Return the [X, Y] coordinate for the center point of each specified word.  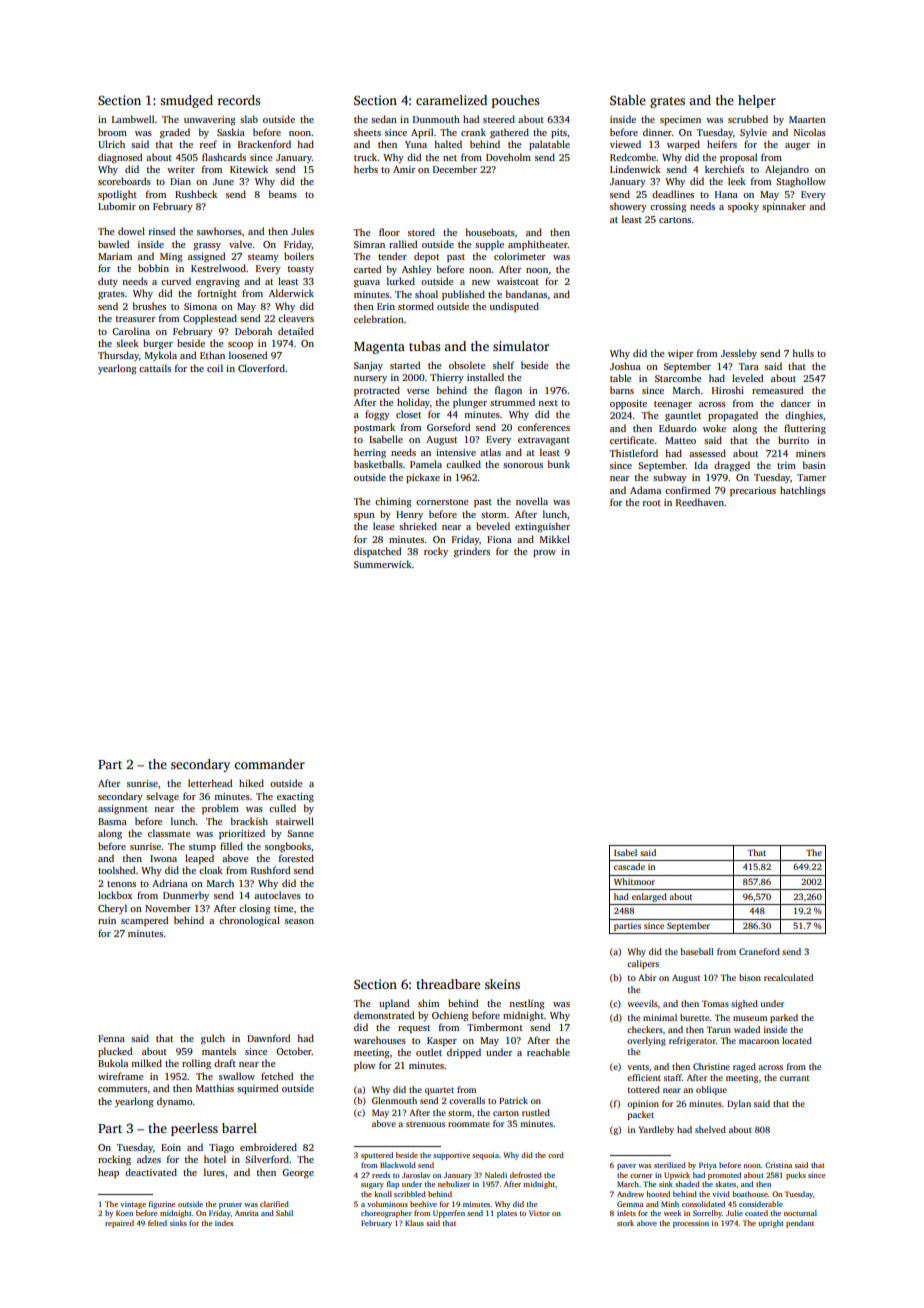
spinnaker [784, 207]
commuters [122, 1089]
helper [757, 101]
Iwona [163, 858]
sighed [744, 1004]
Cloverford [261, 368]
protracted [377, 391]
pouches [515, 101]
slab [249, 119]
